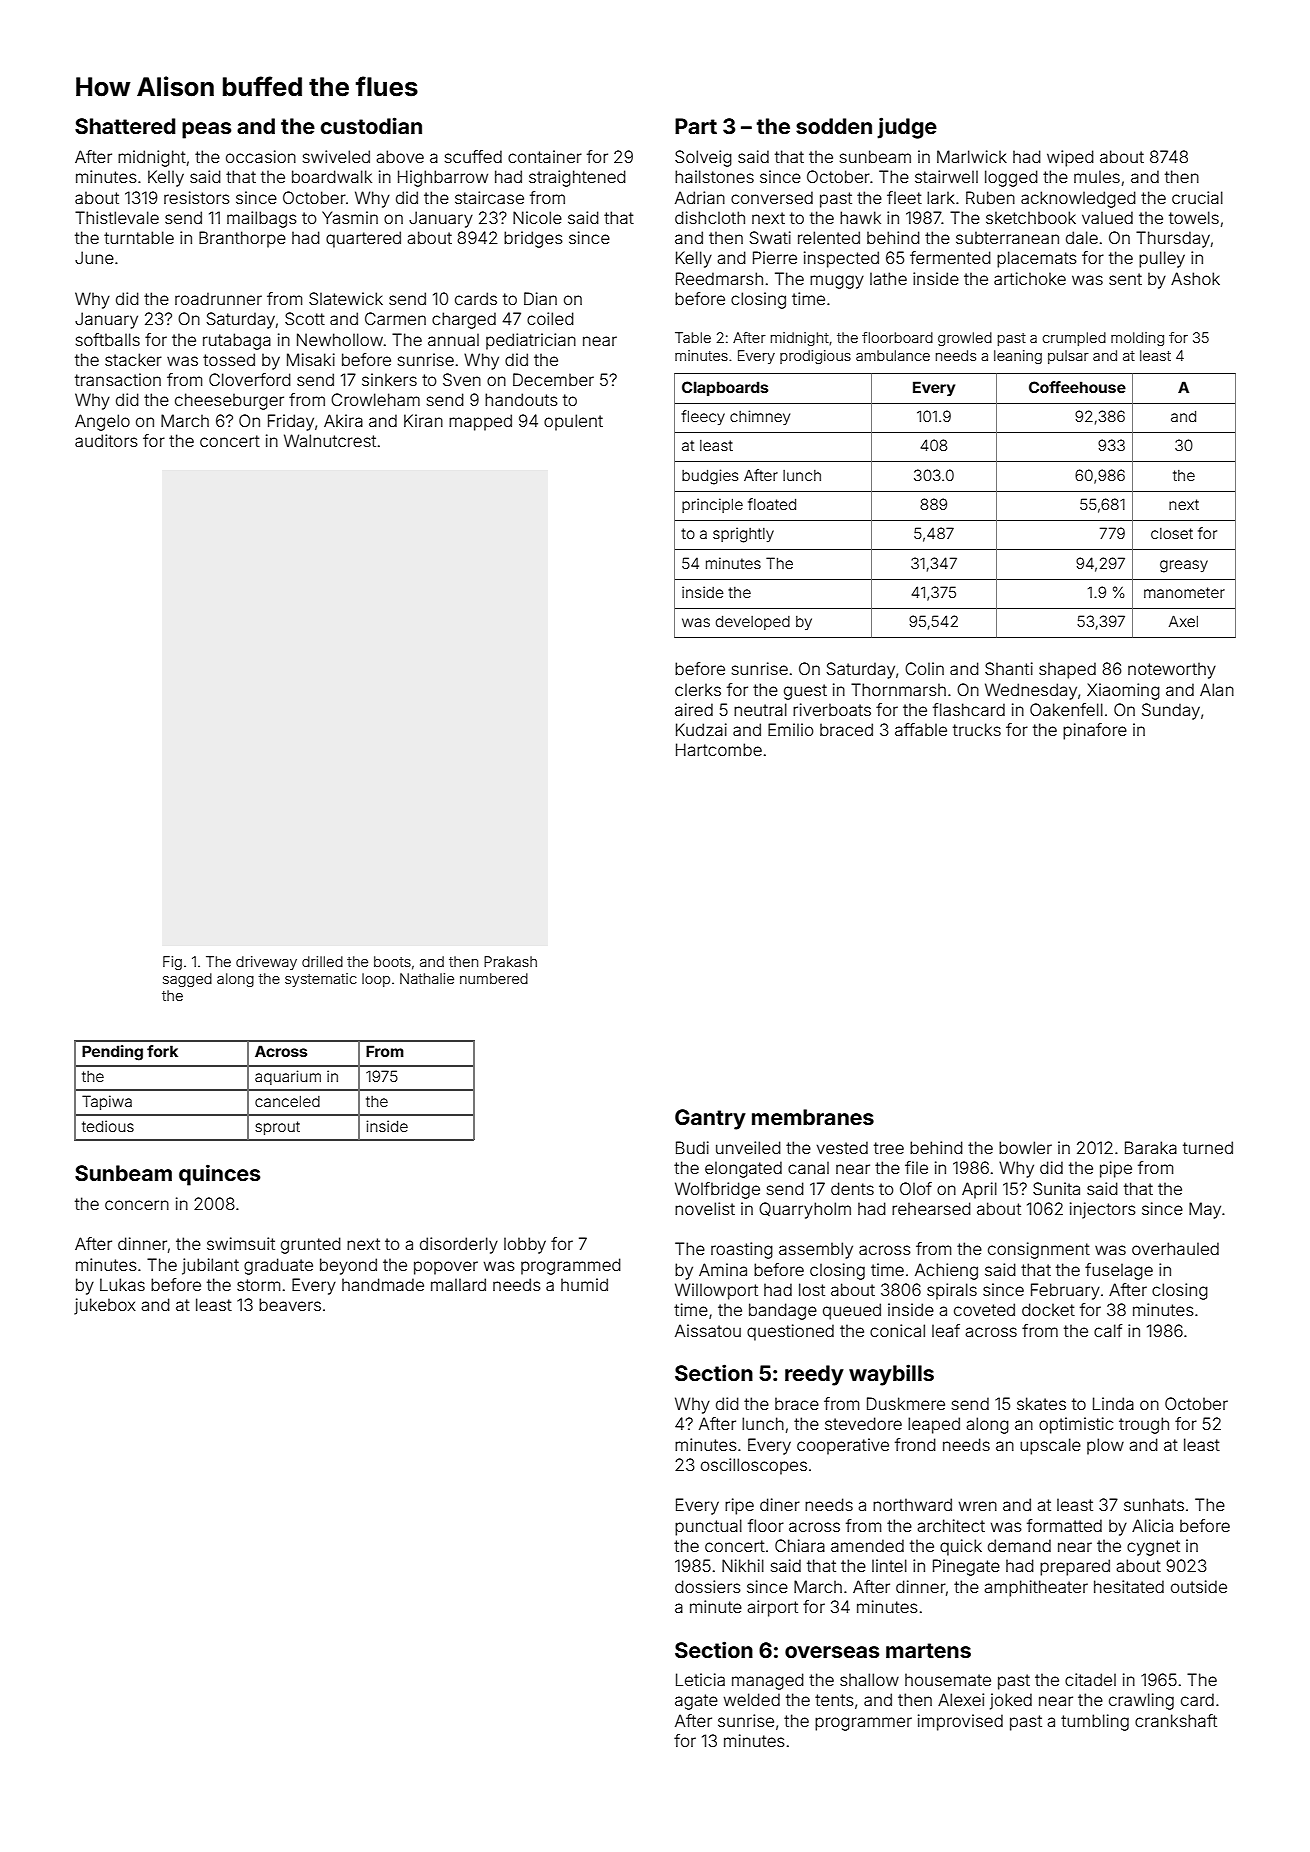  What do you see at coordinates (696, 1702) in the image?
I see `agate` at bounding box center [696, 1702].
